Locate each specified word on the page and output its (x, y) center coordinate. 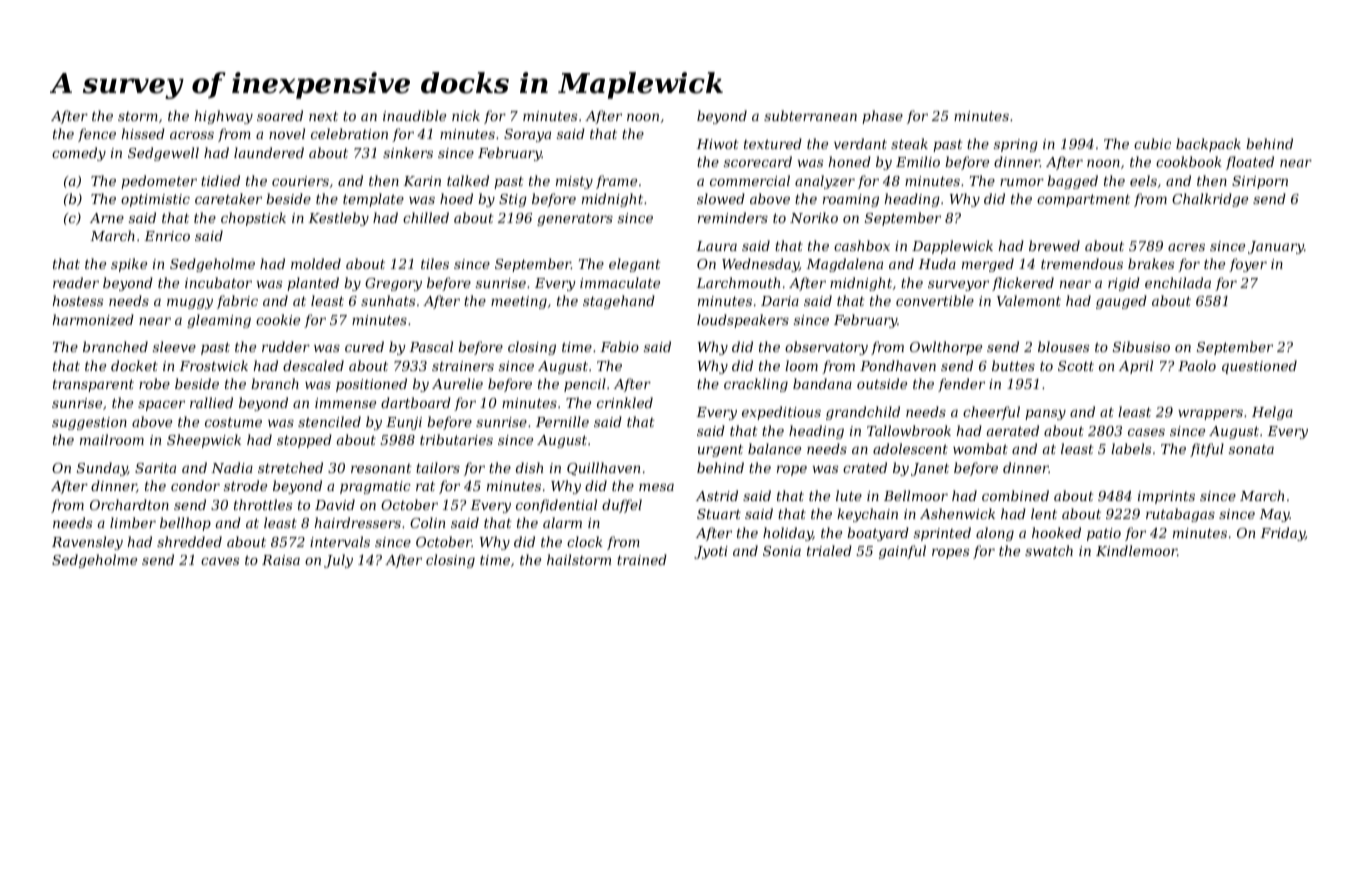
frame (616, 182)
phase (882, 117)
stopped (304, 441)
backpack (1208, 145)
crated (865, 467)
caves (220, 561)
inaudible (414, 115)
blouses (1063, 346)
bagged (1072, 182)
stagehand (619, 302)
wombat (980, 448)
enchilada (1178, 282)
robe (154, 383)
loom (801, 365)
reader (76, 282)
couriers (300, 181)
